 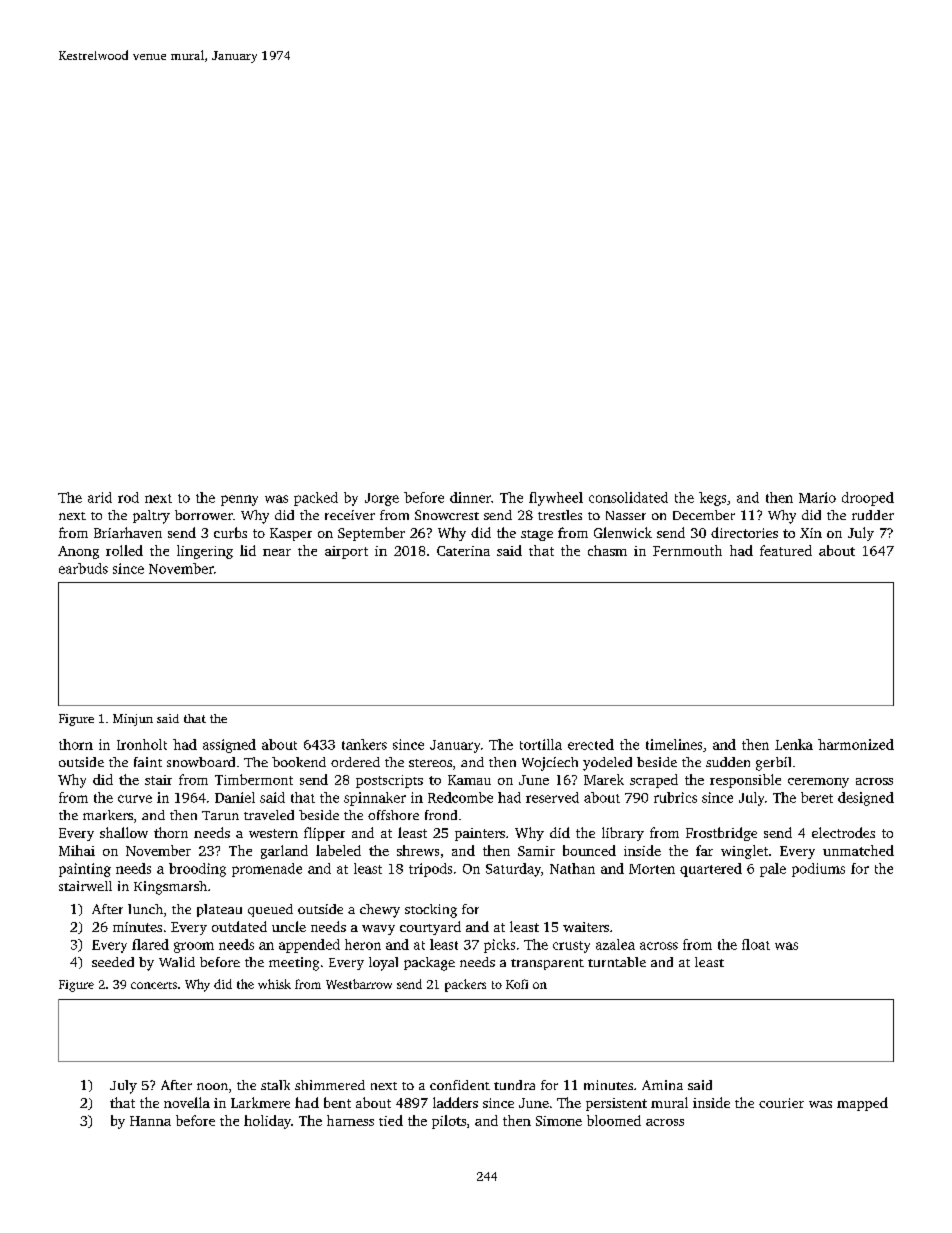 What do you see at coordinates (100, 497) in the screenshot?
I see `arid` at bounding box center [100, 497].
